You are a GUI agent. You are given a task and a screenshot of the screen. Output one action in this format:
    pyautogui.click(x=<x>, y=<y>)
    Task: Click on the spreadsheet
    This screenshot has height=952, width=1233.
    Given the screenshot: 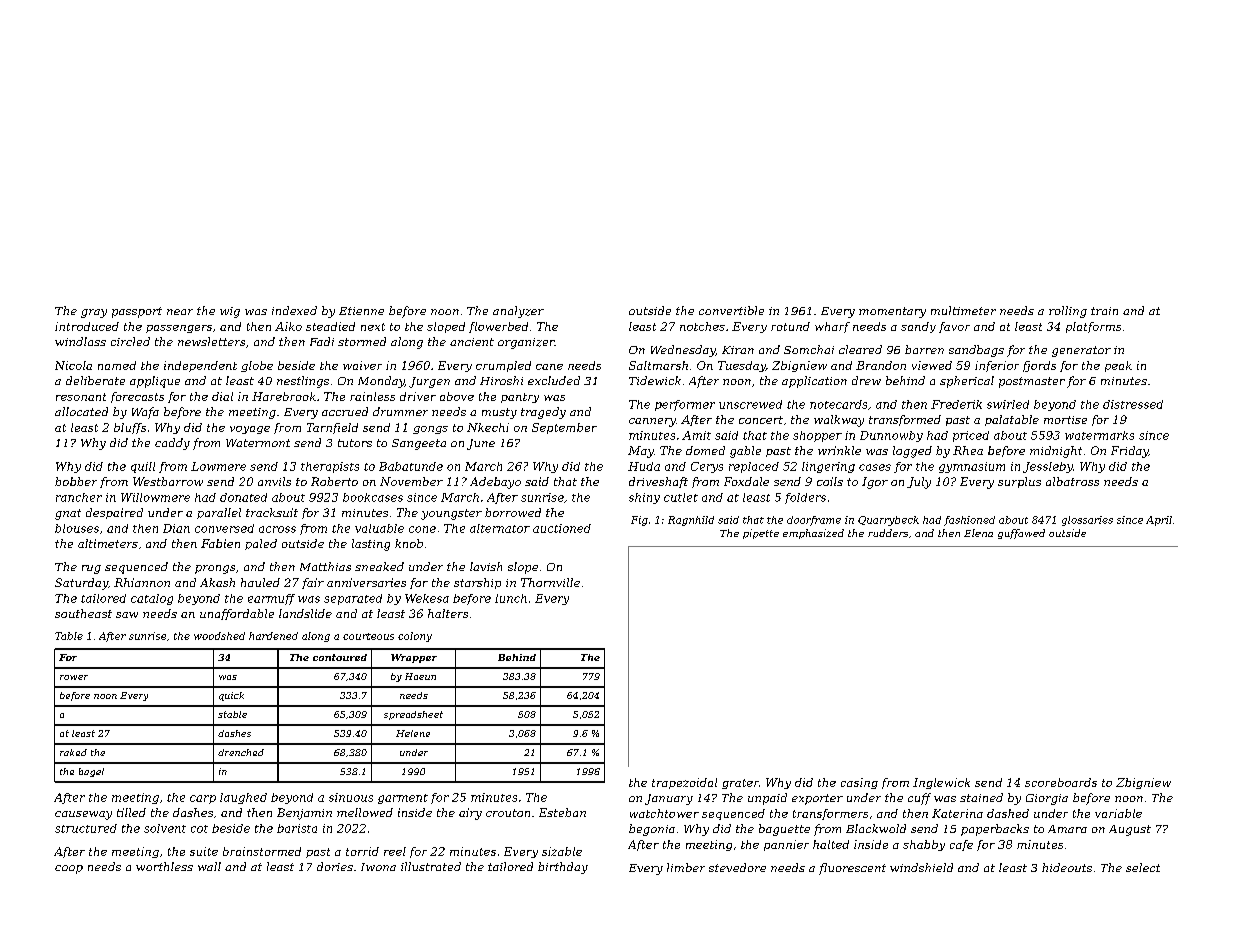 What is the action you would take?
    pyautogui.click(x=413, y=715)
